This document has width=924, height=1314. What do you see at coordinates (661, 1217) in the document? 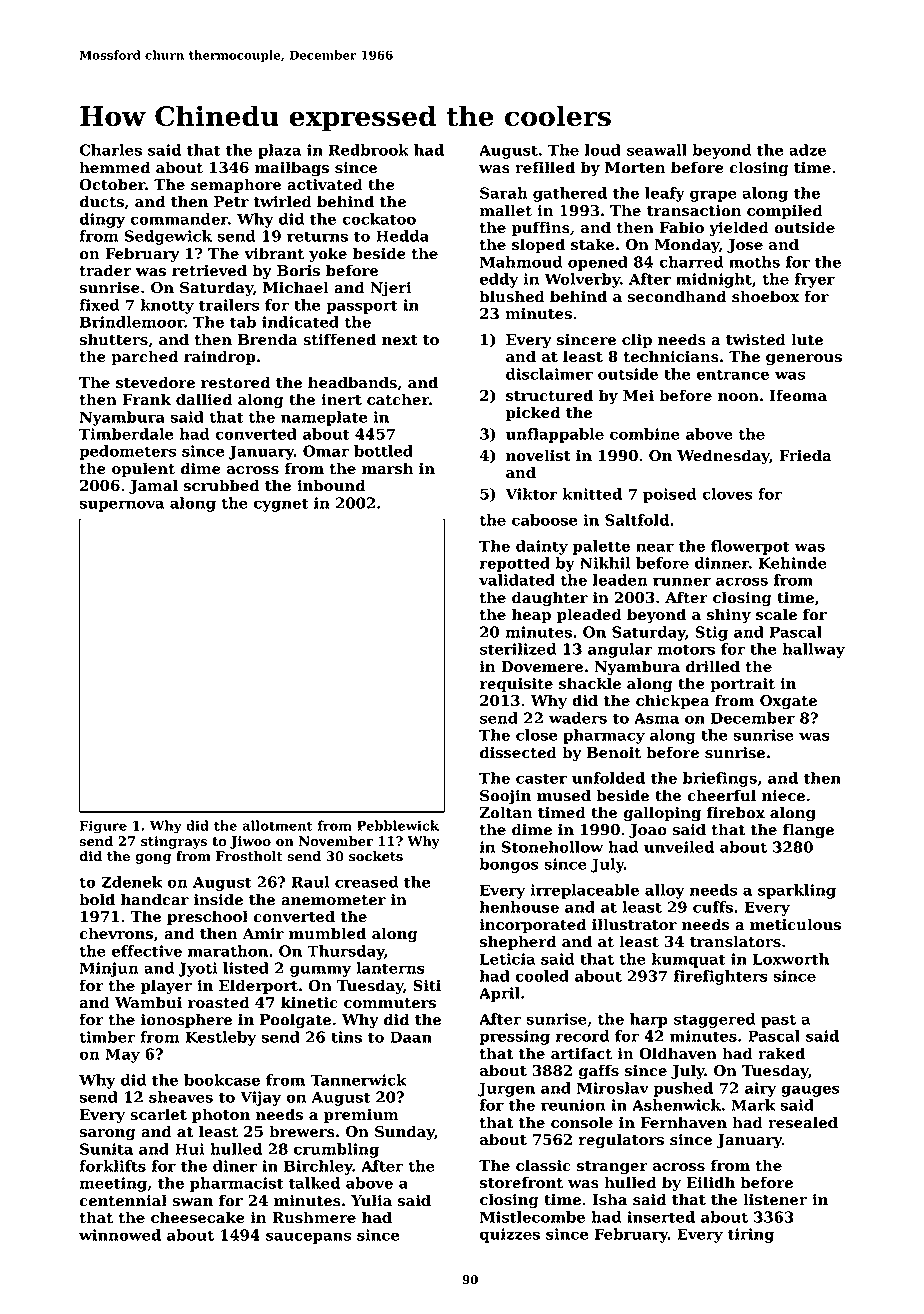
I see `inserted` at bounding box center [661, 1217].
